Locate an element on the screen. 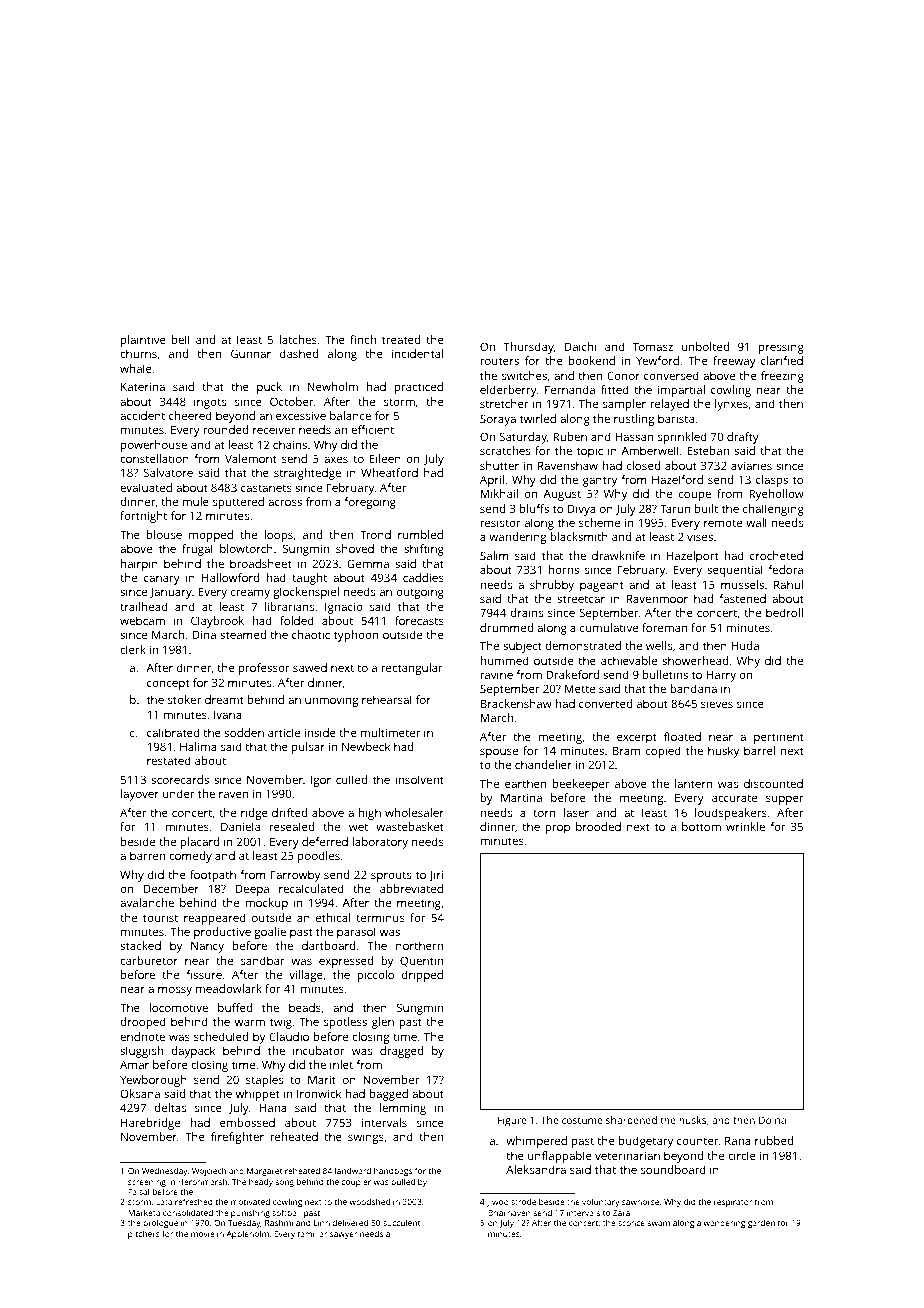 This screenshot has height=1308, width=924. castanets is located at coordinates (266, 488).
